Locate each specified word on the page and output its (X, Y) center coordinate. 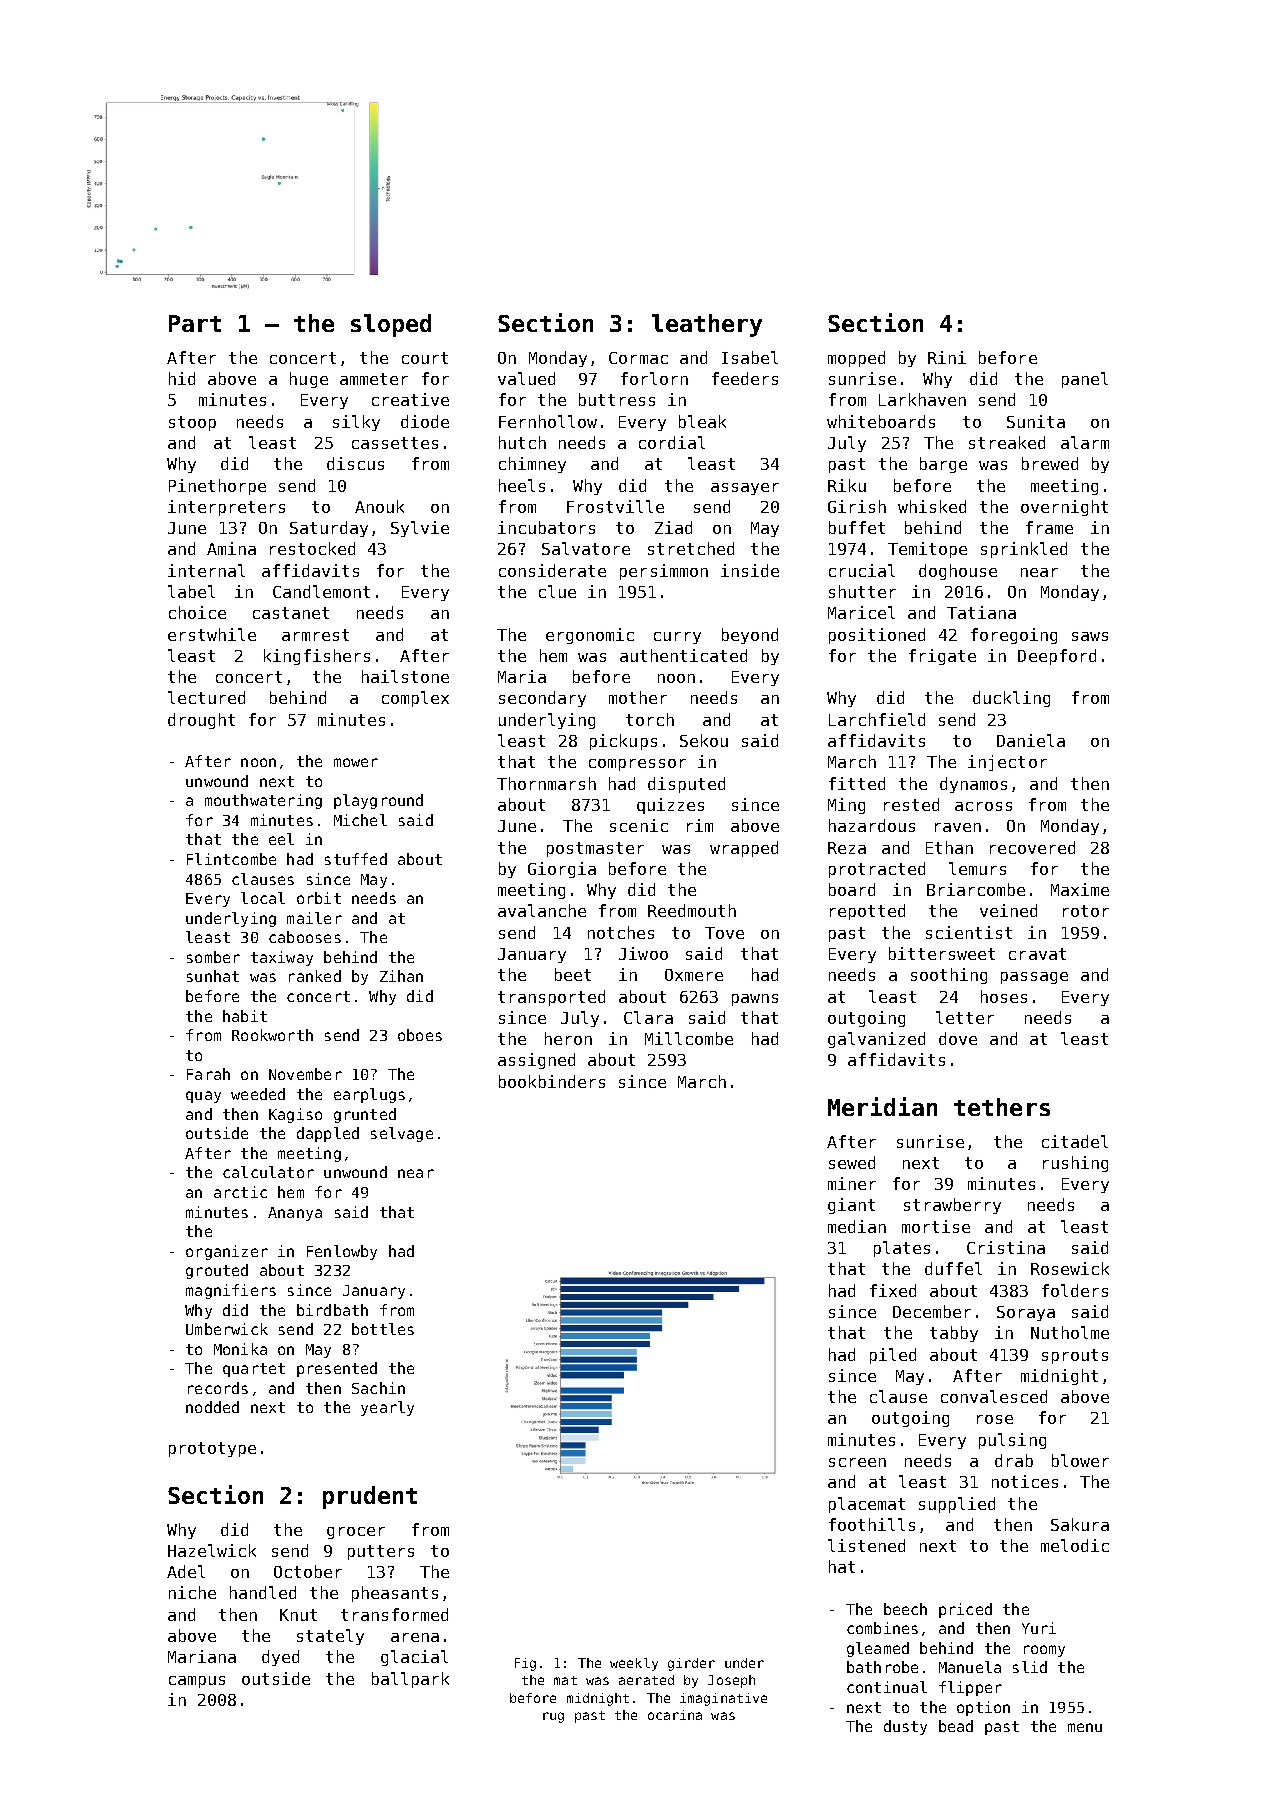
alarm (1085, 442)
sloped (391, 325)
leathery (707, 325)
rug (553, 1717)
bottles (383, 1329)
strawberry (952, 1206)
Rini (947, 357)
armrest (315, 635)
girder (691, 1664)
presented (337, 1369)
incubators (546, 527)
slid (1030, 1667)
